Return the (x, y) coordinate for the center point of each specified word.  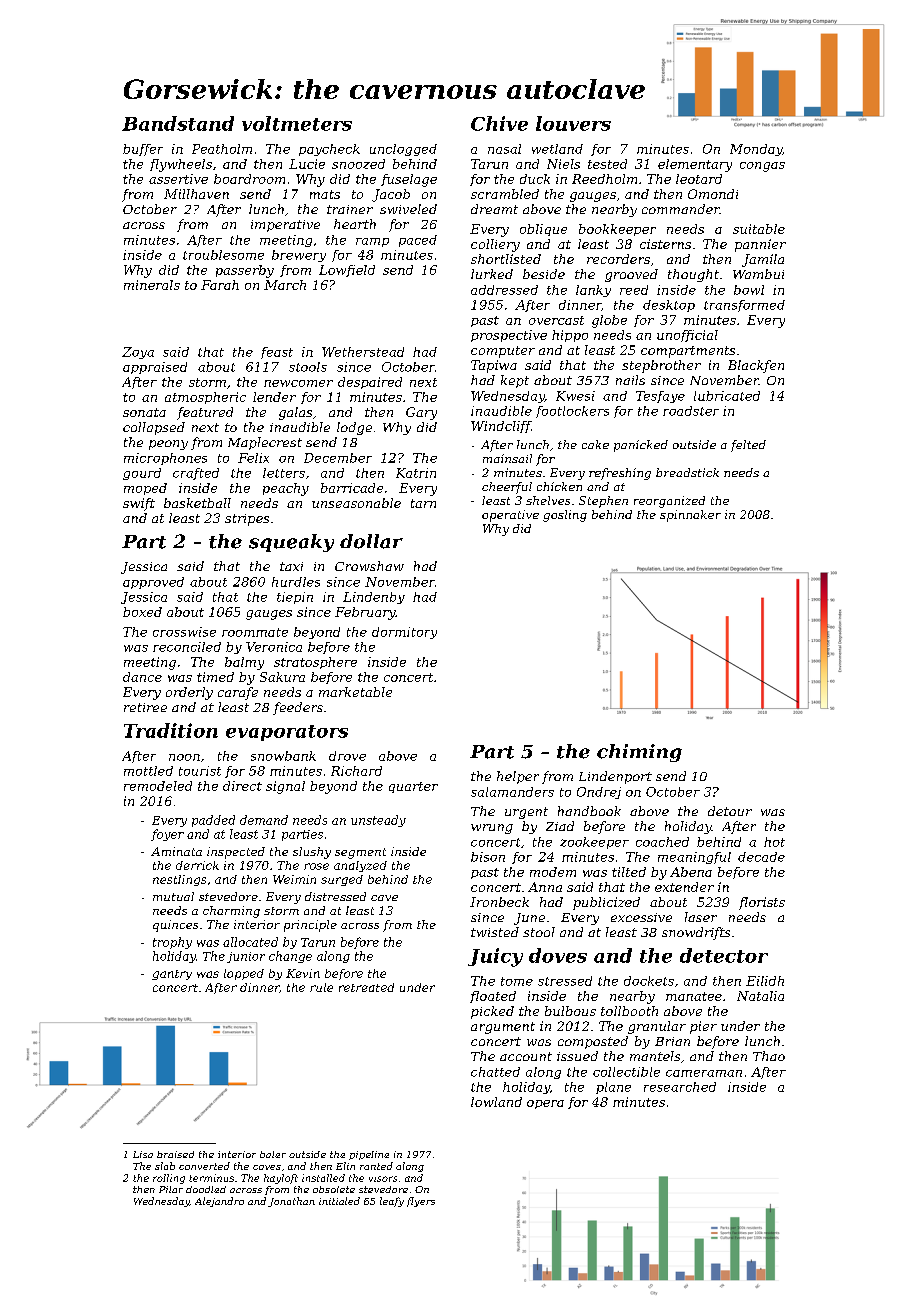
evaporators (287, 733)
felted (748, 446)
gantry (172, 975)
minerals (152, 285)
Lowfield (347, 271)
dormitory (404, 633)
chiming (639, 753)
